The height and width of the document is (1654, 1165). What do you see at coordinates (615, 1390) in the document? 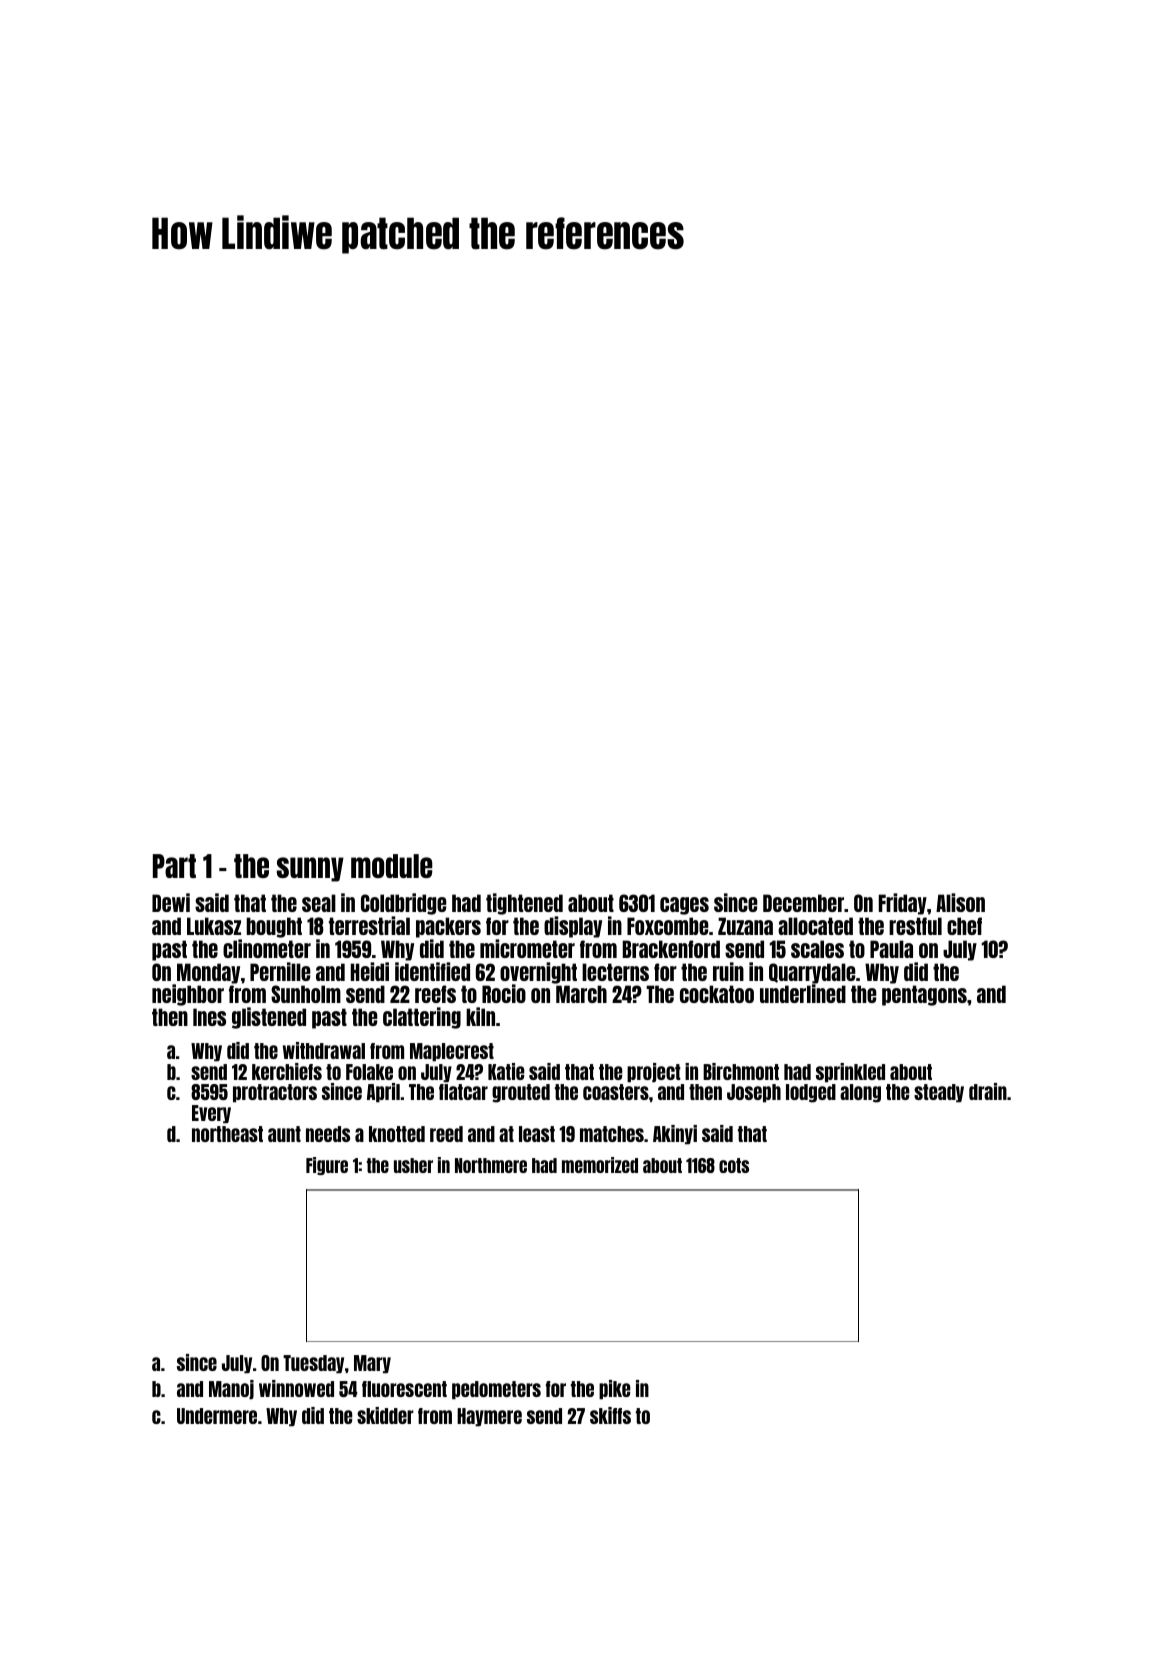
I see `pike` at bounding box center [615, 1390].
